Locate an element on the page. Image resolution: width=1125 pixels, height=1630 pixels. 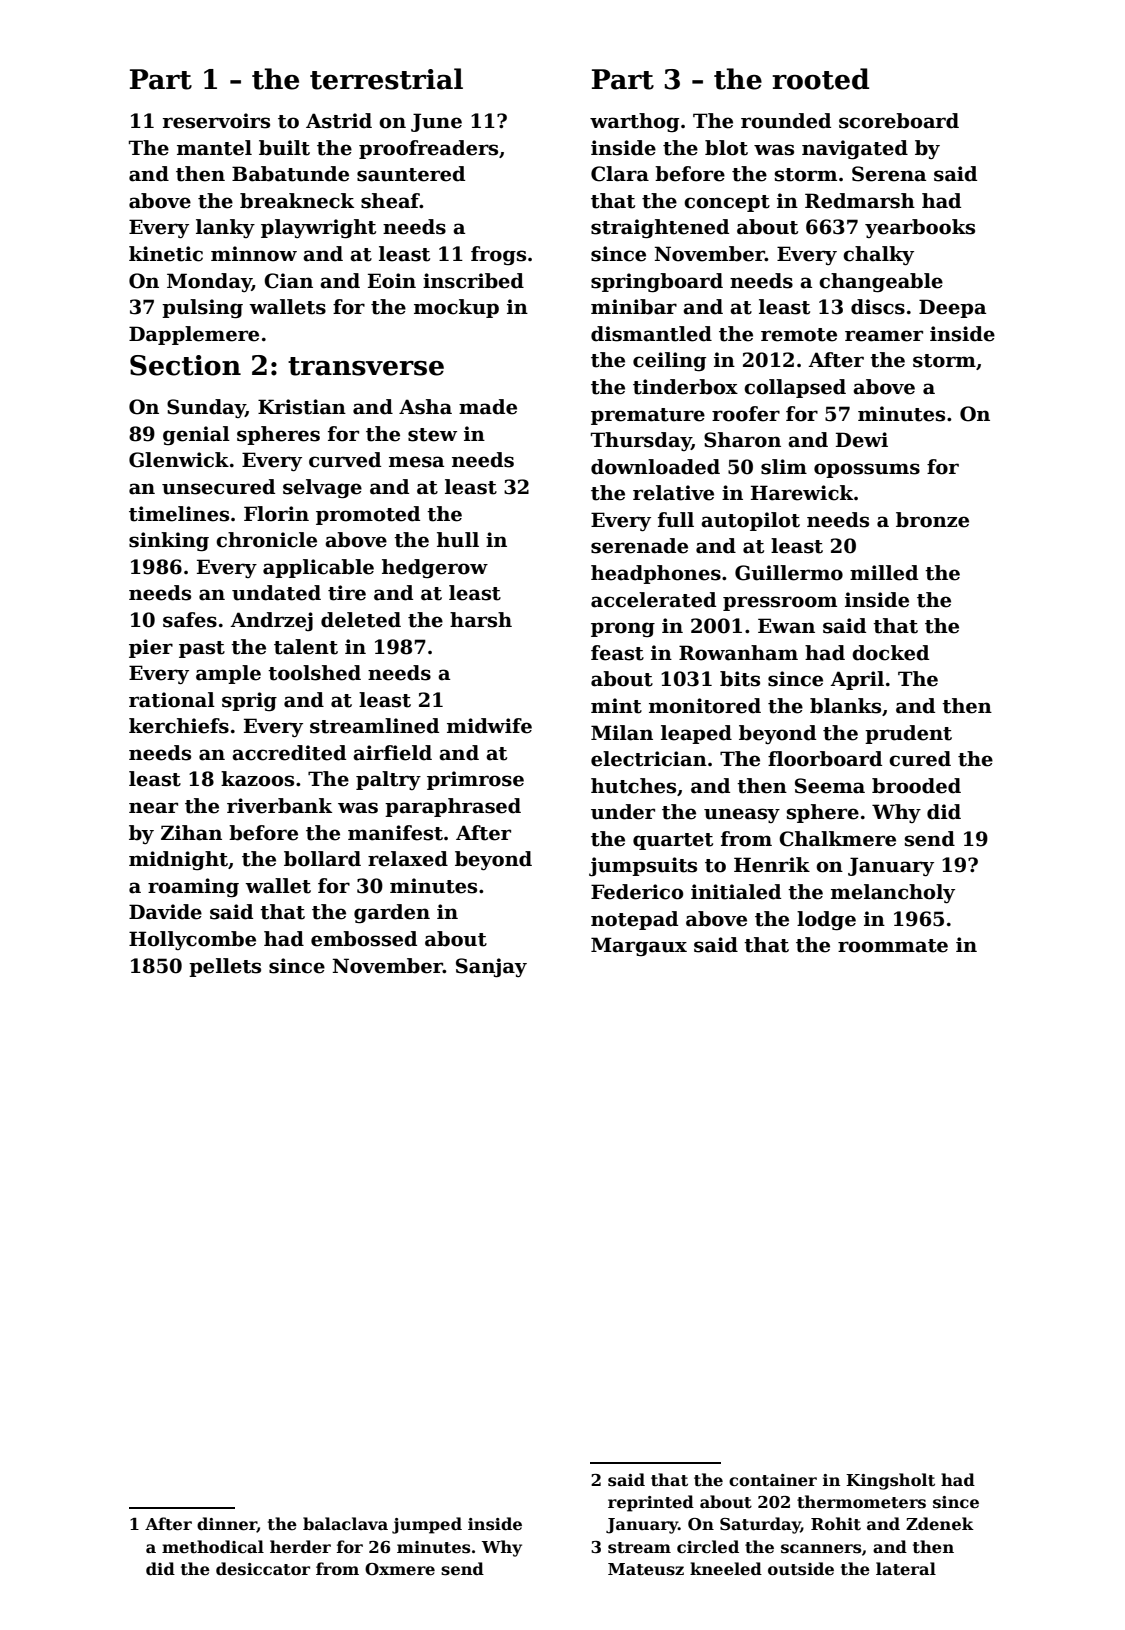
scoreboard is located at coordinates (899, 121).
